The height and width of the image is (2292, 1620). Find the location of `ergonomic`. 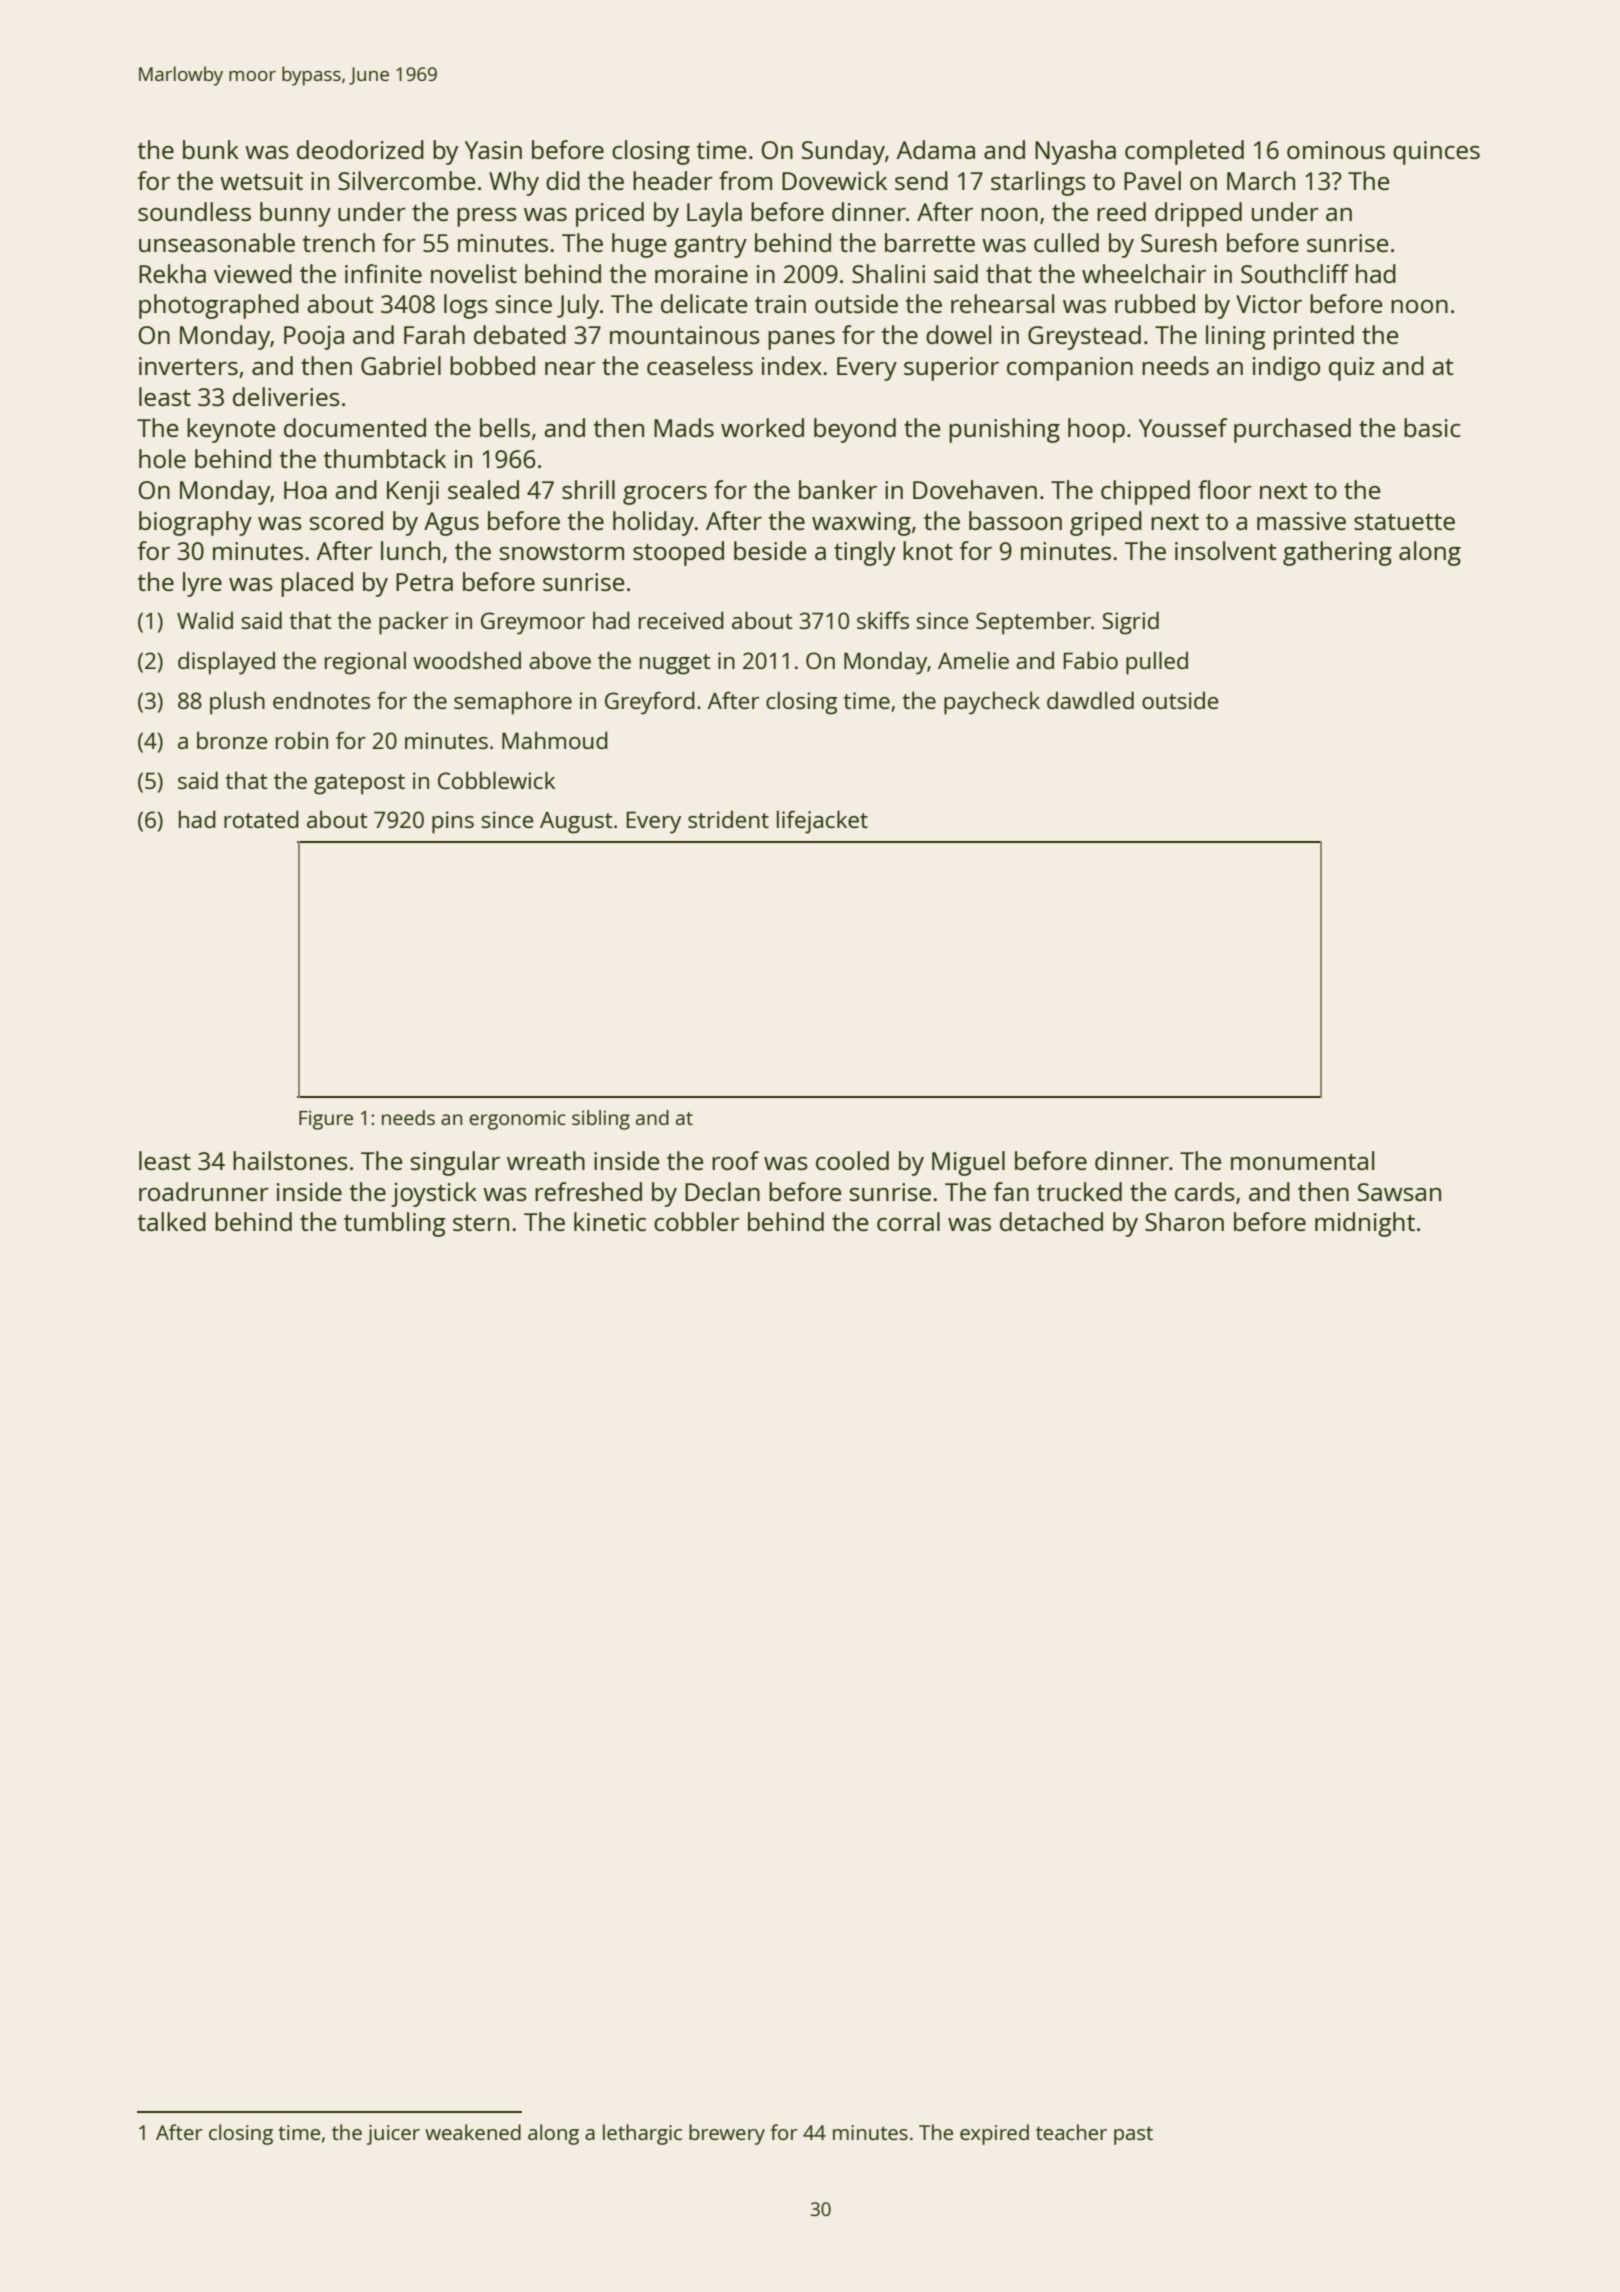

ergonomic is located at coordinates (517, 1120).
